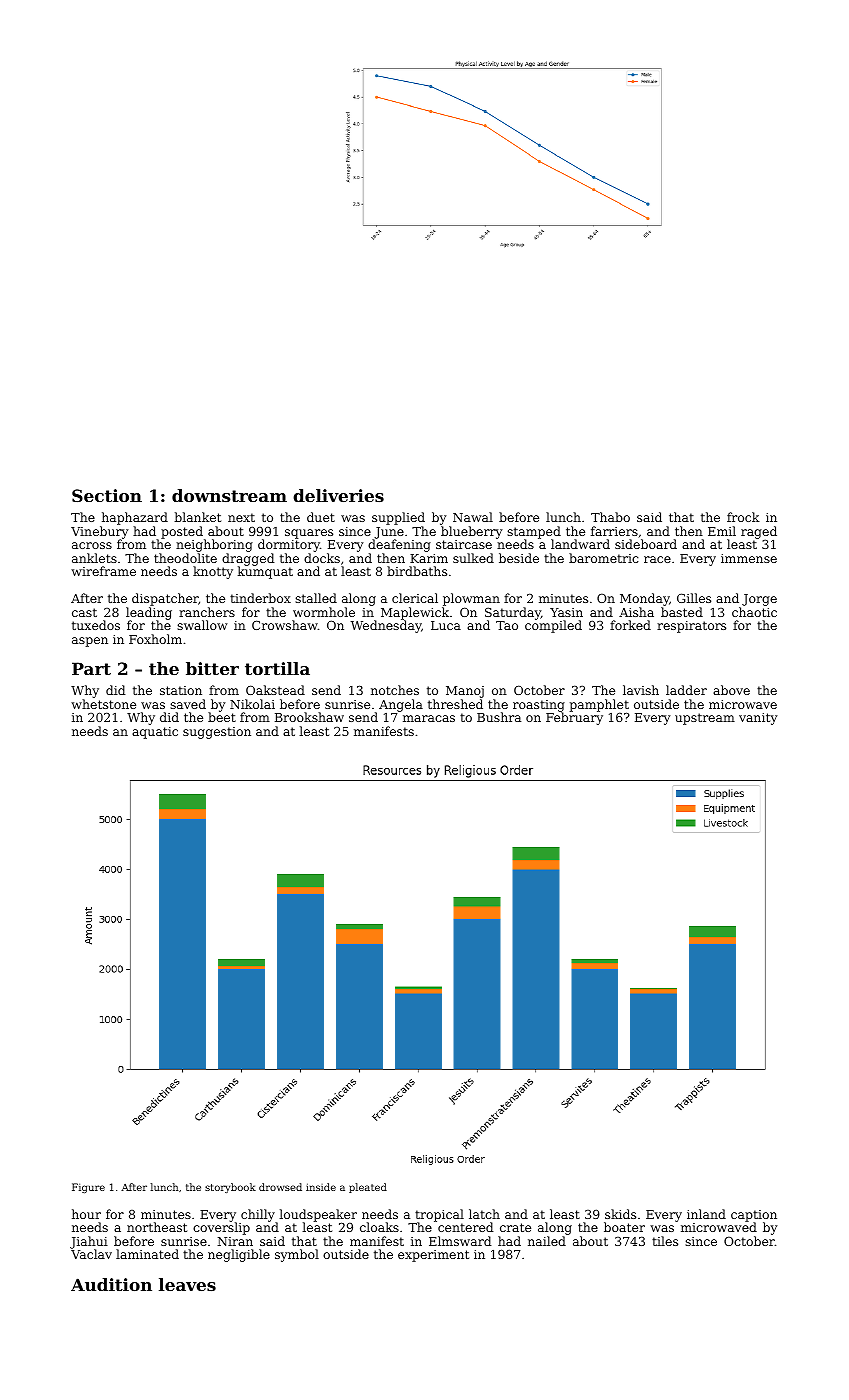 The image size is (849, 1400). What do you see at coordinates (230, 1188) in the screenshot?
I see `storybook` at bounding box center [230, 1188].
